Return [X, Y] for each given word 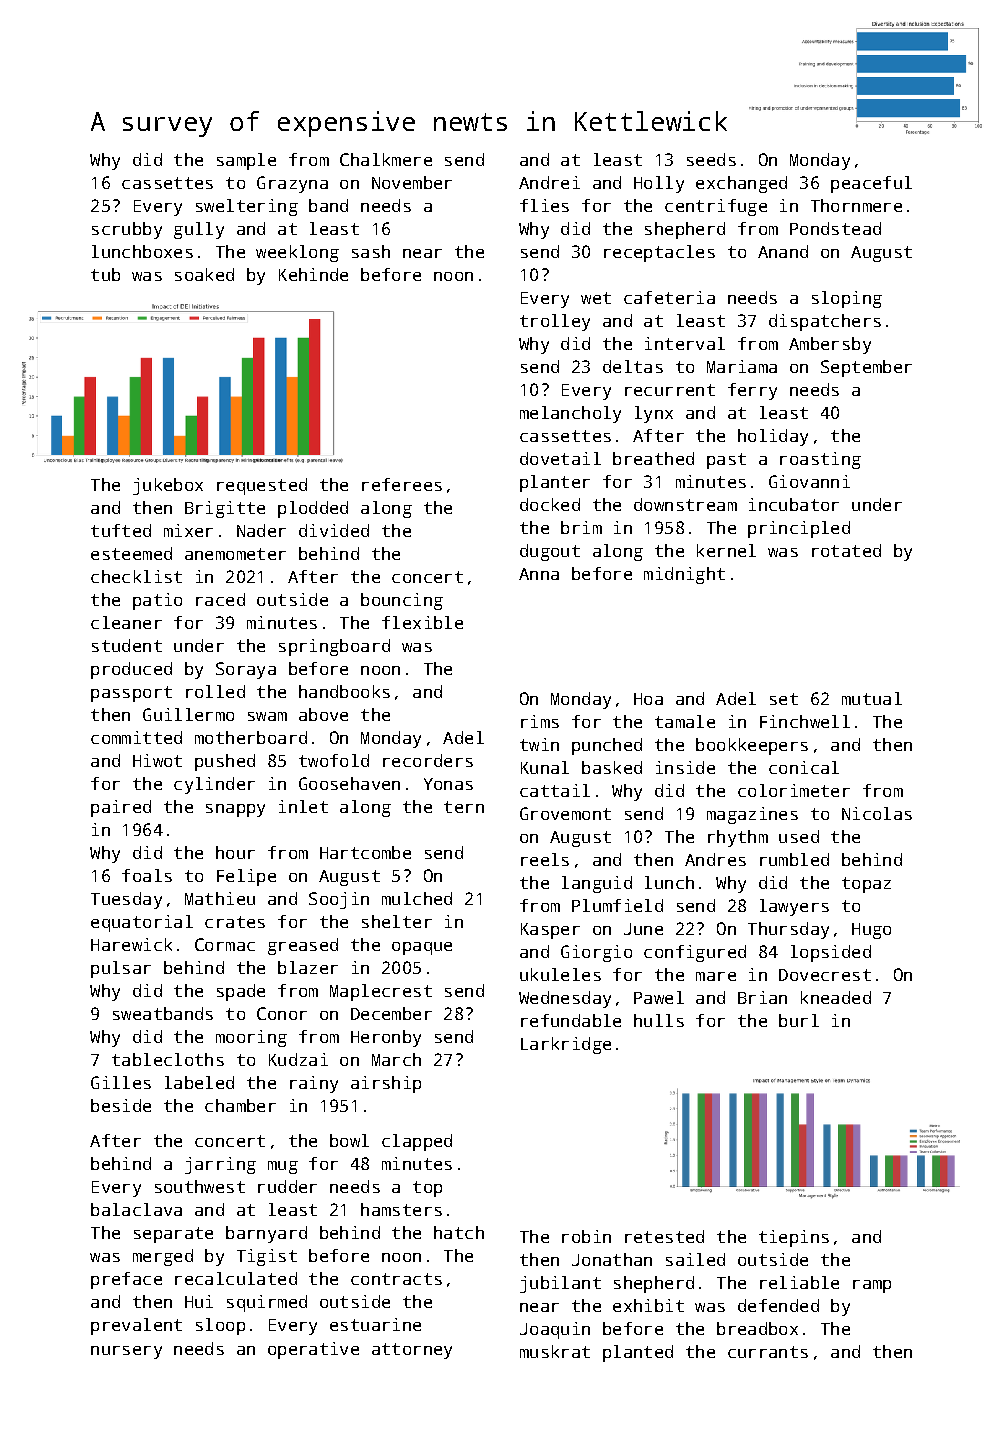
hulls [659, 1020]
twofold [334, 760]
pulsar [121, 969]
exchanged [741, 184]
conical [804, 767]
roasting [820, 460]
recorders [428, 760]
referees [402, 484]
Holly [659, 184]
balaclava [136, 1209]
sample [246, 161]
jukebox [168, 486]
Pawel [659, 997]
